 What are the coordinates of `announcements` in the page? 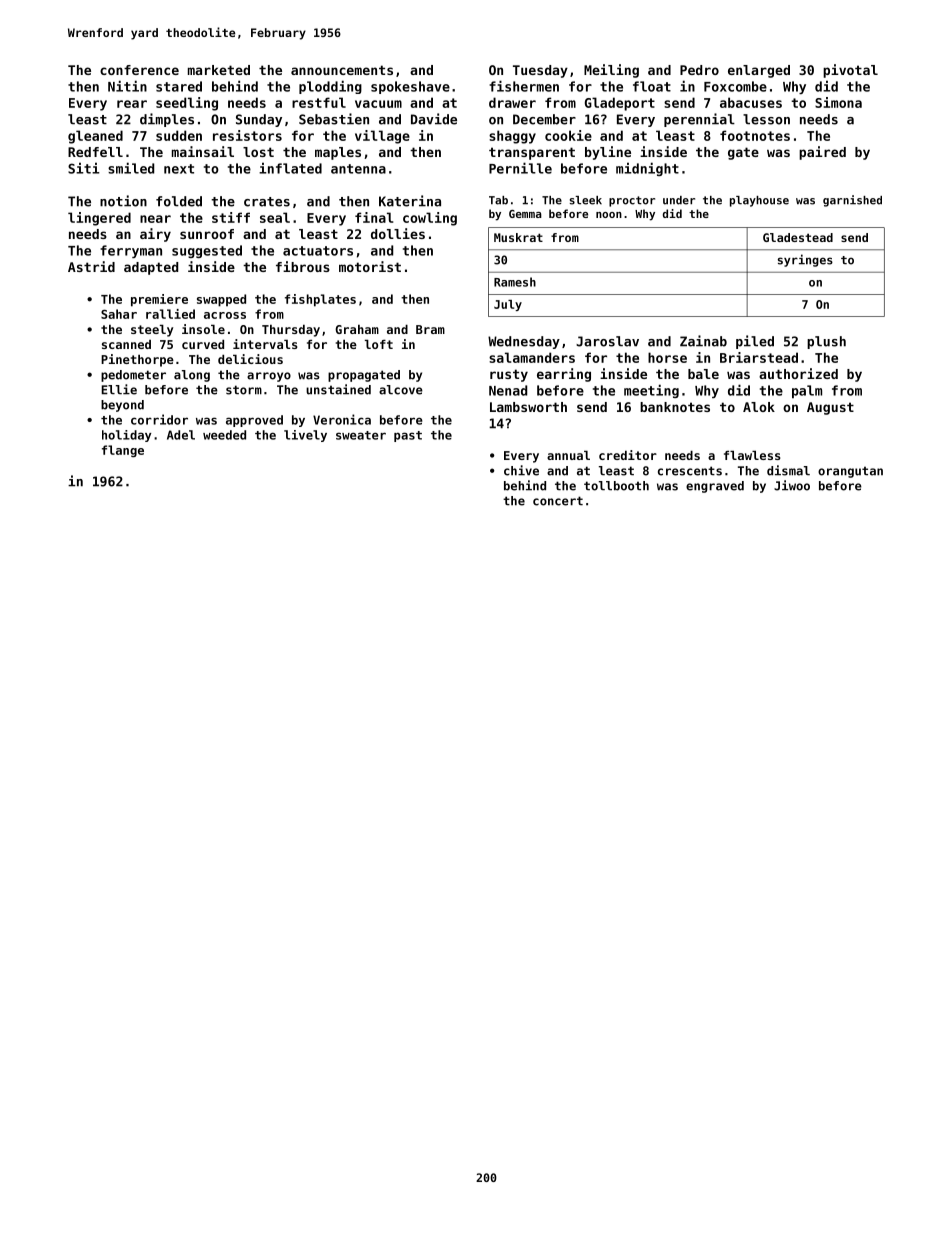 It's located at (342, 70).
